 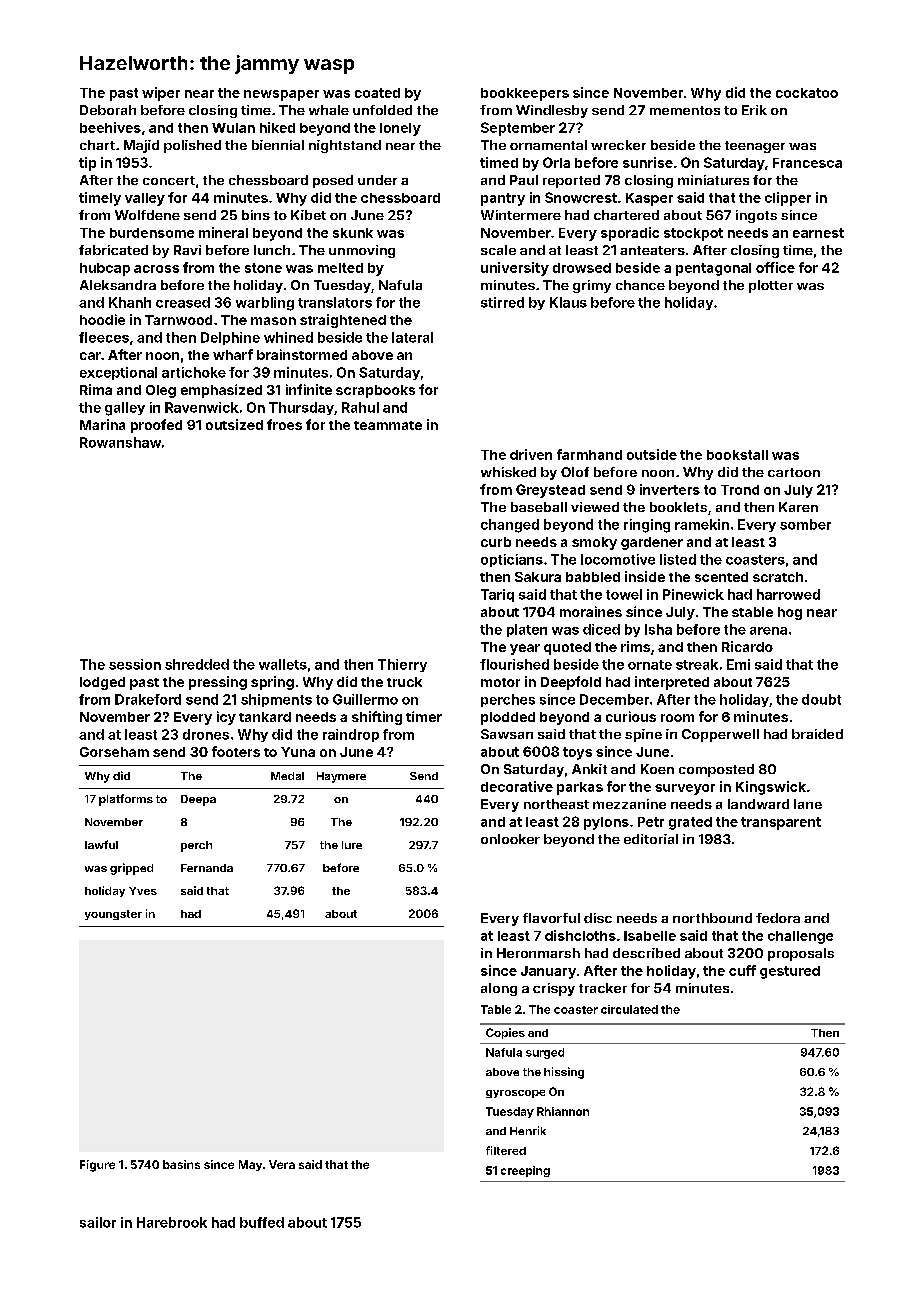 I want to click on cockatoo, so click(x=807, y=93).
